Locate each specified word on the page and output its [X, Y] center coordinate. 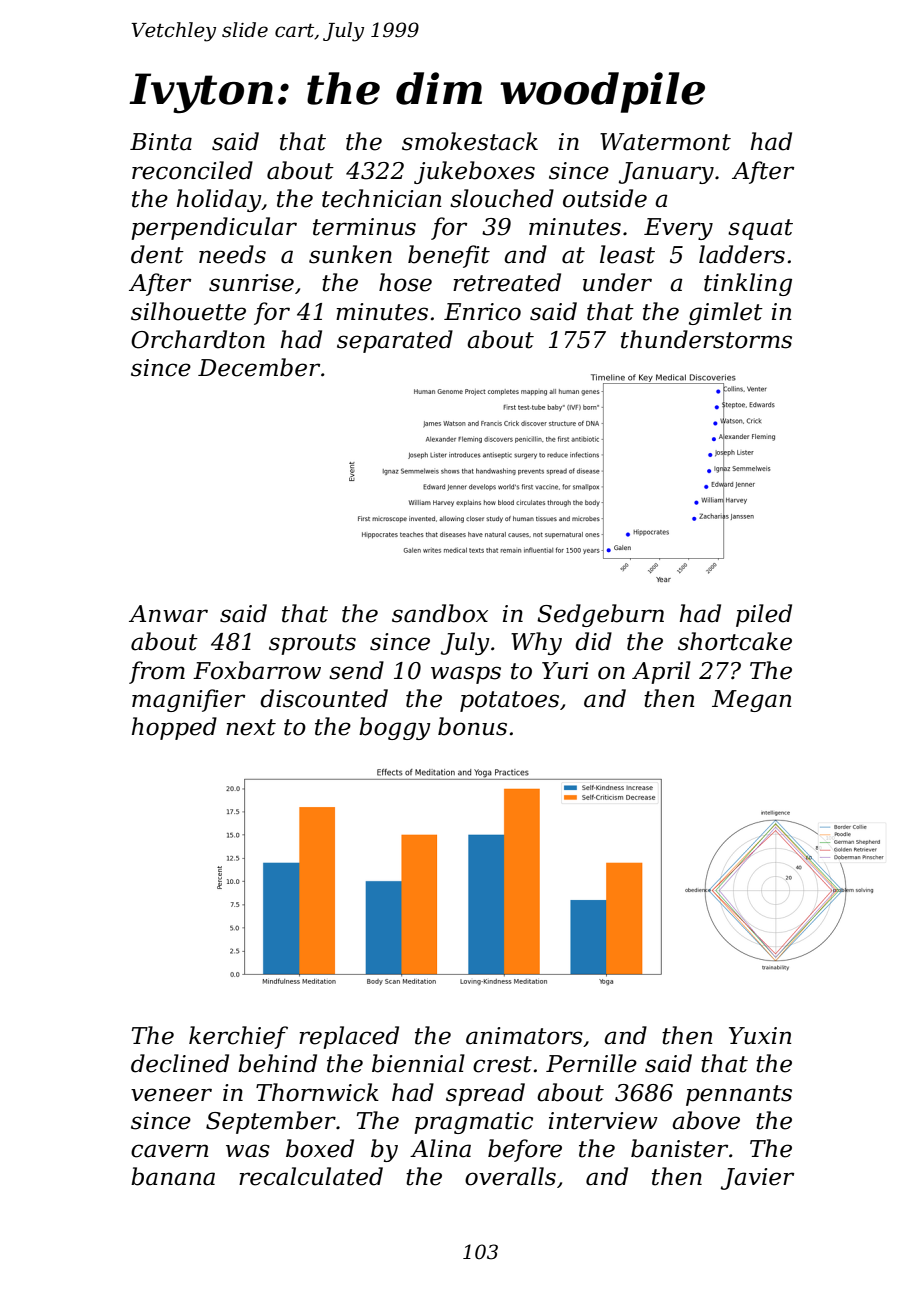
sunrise [251, 283]
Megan [751, 701]
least [627, 254]
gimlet [726, 313]
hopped [174, 728]
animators [524, 1036]
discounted [324, 698]
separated [395, 341]
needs [232, 254]
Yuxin [760, 1036]
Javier [757, 1179]
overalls [510, 1176]
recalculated [311, 1176]
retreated [507, 282]
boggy [395, 728]
